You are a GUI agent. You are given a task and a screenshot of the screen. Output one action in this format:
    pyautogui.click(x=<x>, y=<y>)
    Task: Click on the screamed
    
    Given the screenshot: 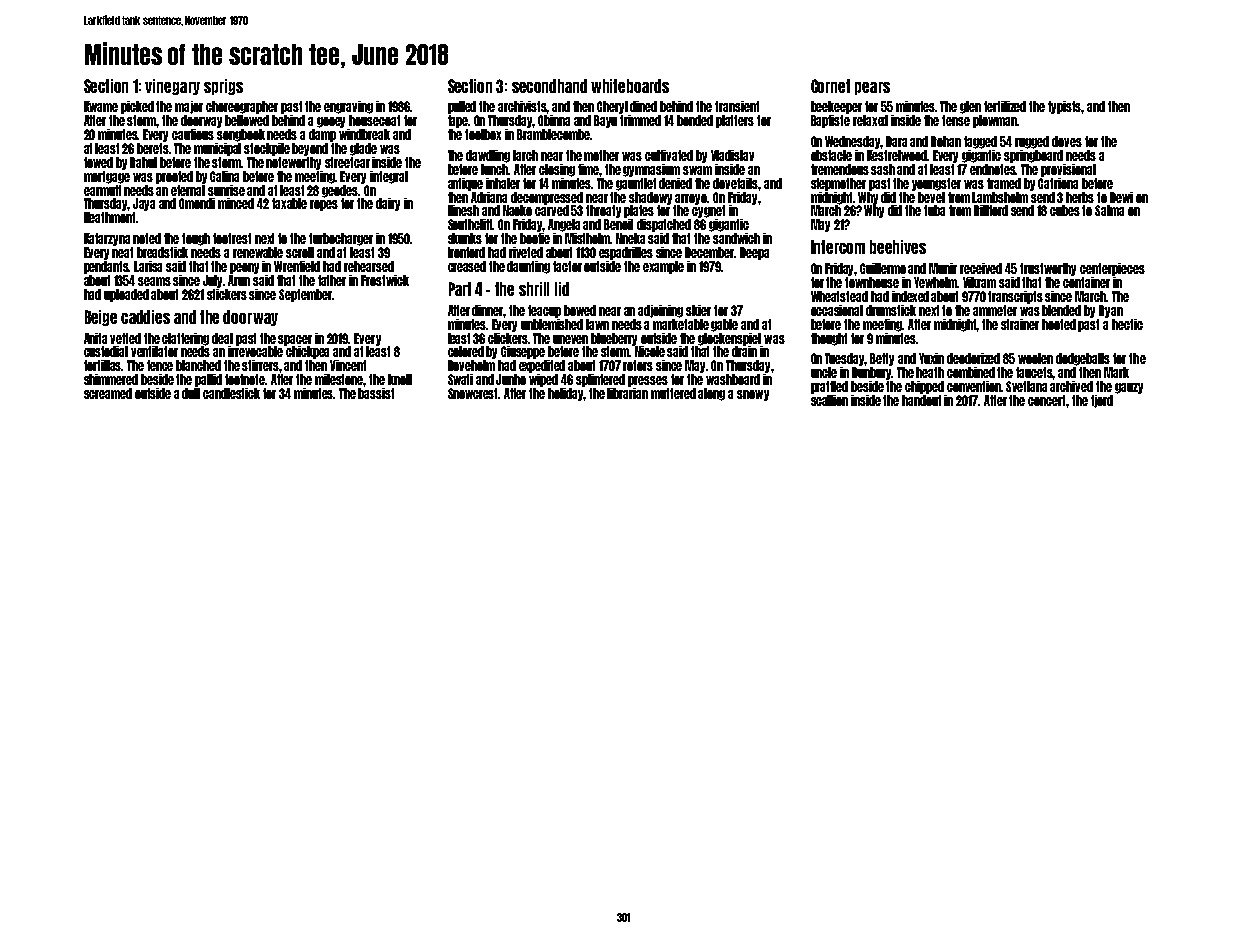 What is the action you would take?
    pyautogui.click(x=108, y=393)
